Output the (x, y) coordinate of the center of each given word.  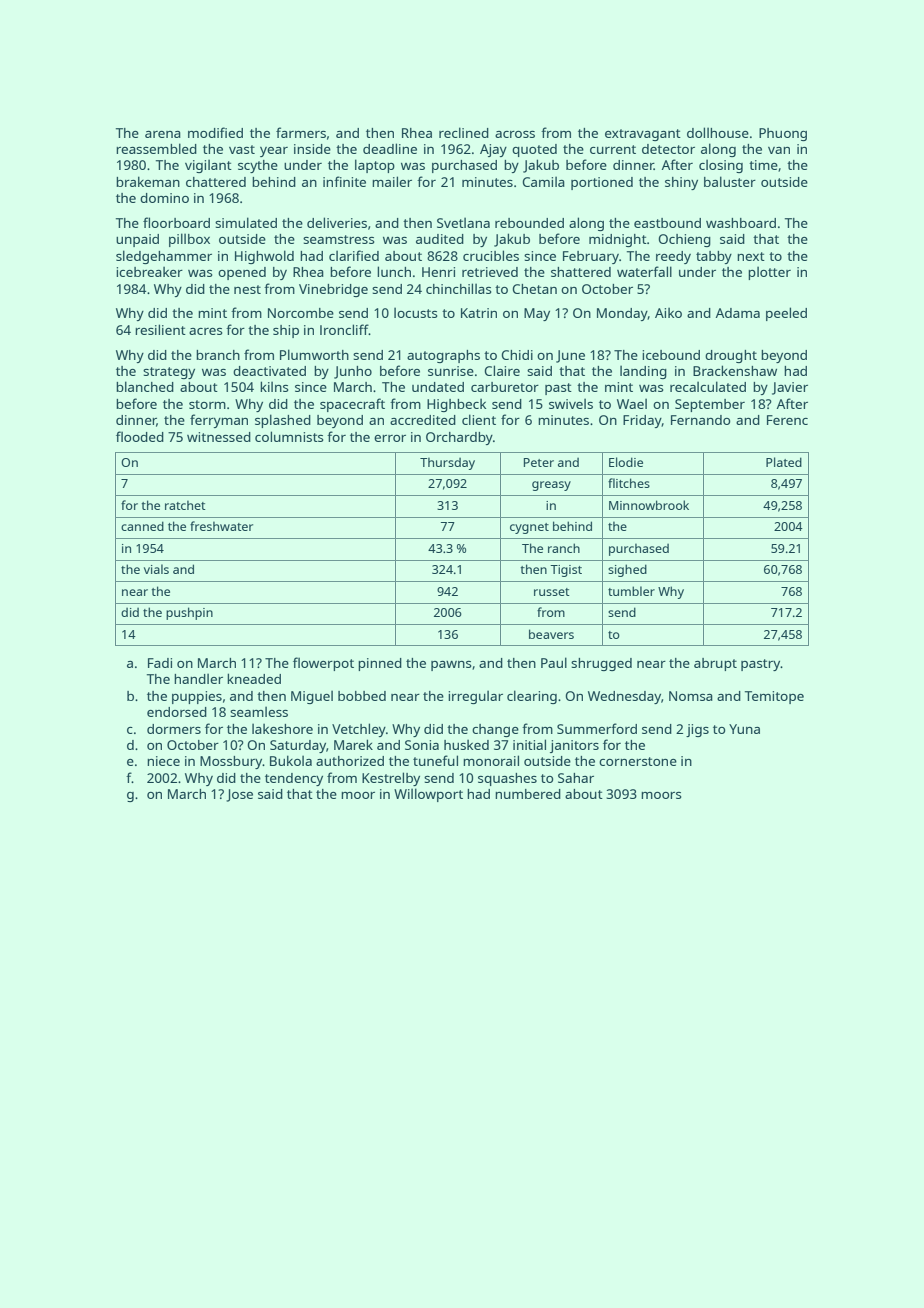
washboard (741, 223)
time (763, 165)
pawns (451, 666)
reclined (464, 132)
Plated (784, 462)
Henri (438, 272)
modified (215, 132)
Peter (539, 462)
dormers (174, 729)
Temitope (774, 697)
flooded (140, 436)
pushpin (189, 613)
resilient (160, 329)
